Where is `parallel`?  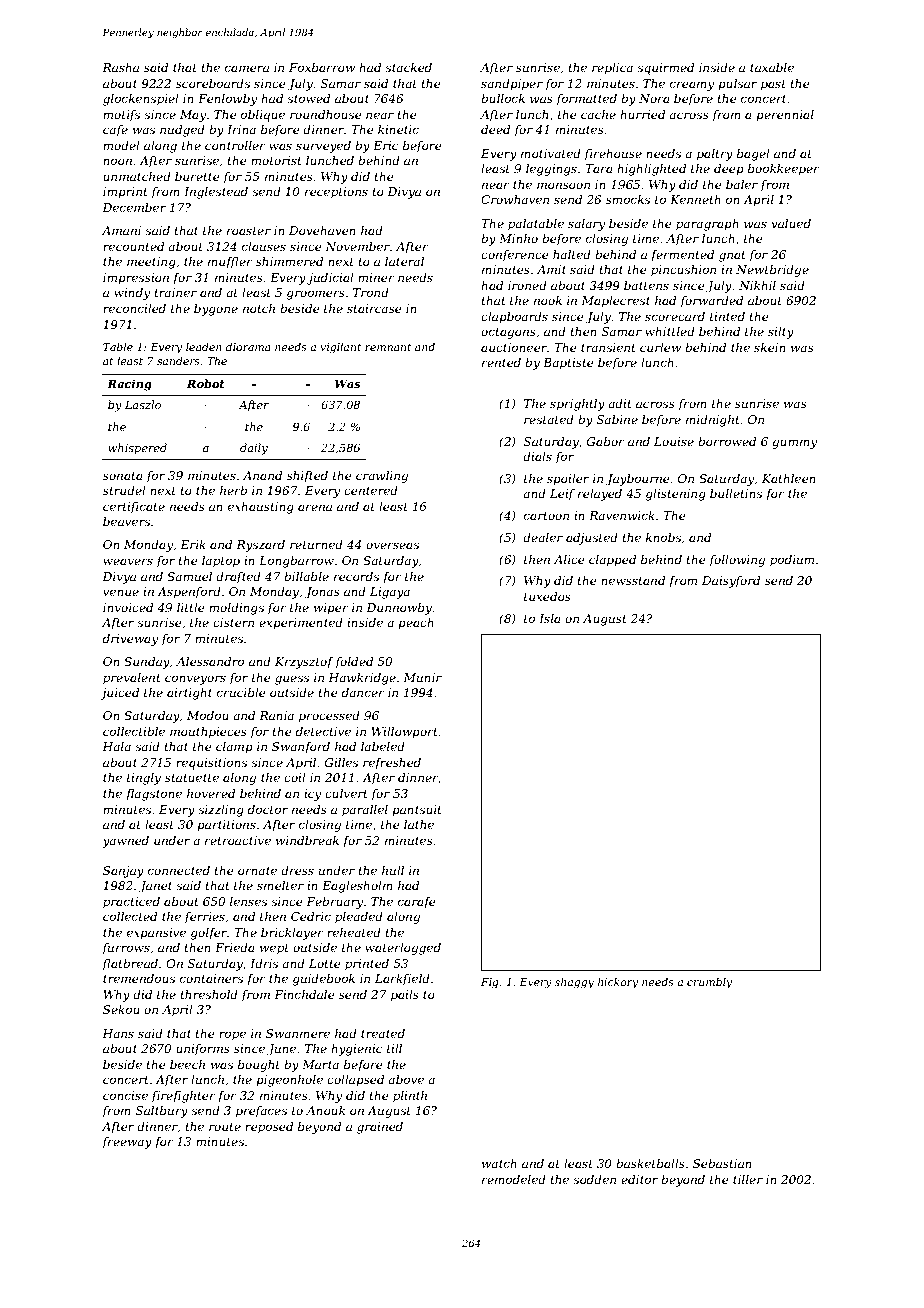
parallel is located at coordinates (365, 811).
